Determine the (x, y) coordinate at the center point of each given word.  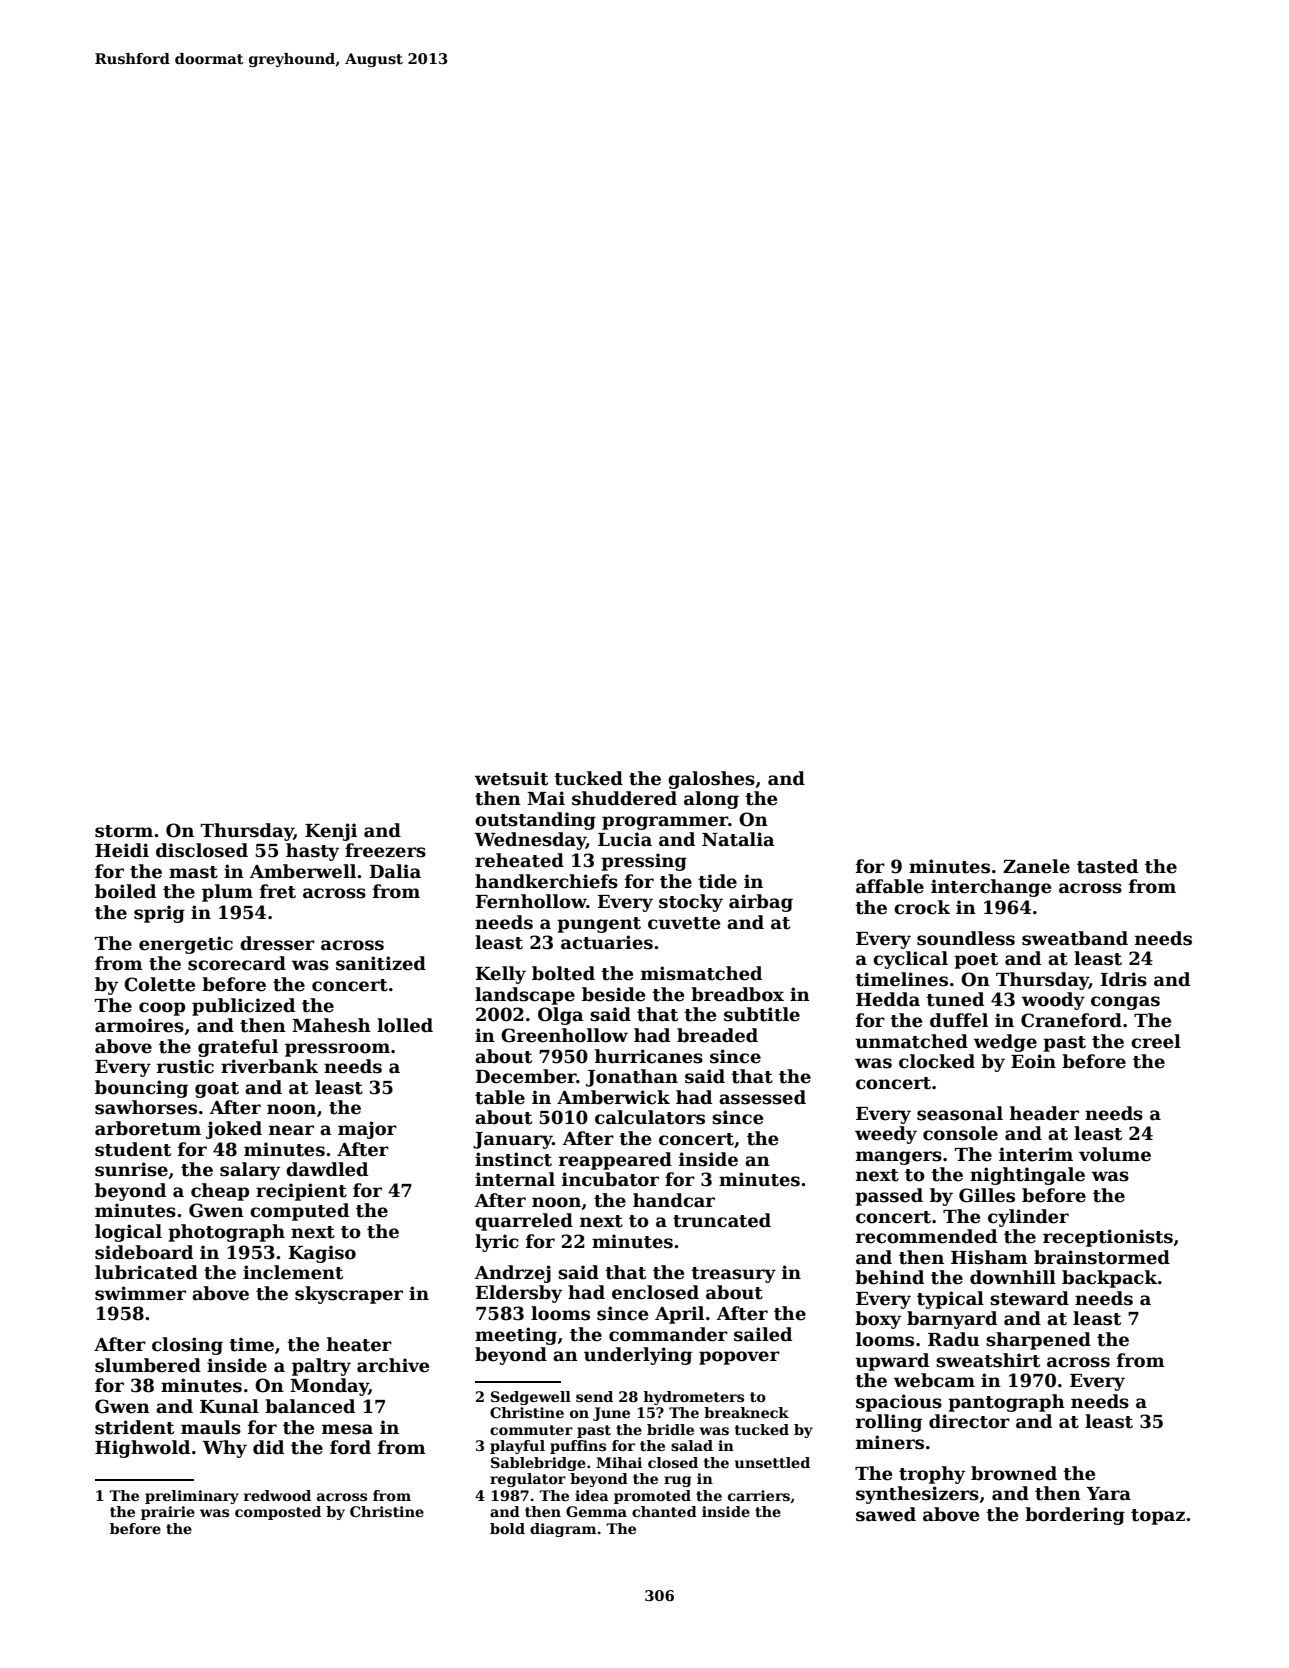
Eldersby (518, 1294)
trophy (932, 1475)
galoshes (711, 780)
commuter (531, 1430)
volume (1115, 1154)
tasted (1107, 866)
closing (187, 1346)
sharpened (1038, 1341)
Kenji (331, 832)
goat (217, 1090)
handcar (674, 1200)
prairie (168, 1513)
